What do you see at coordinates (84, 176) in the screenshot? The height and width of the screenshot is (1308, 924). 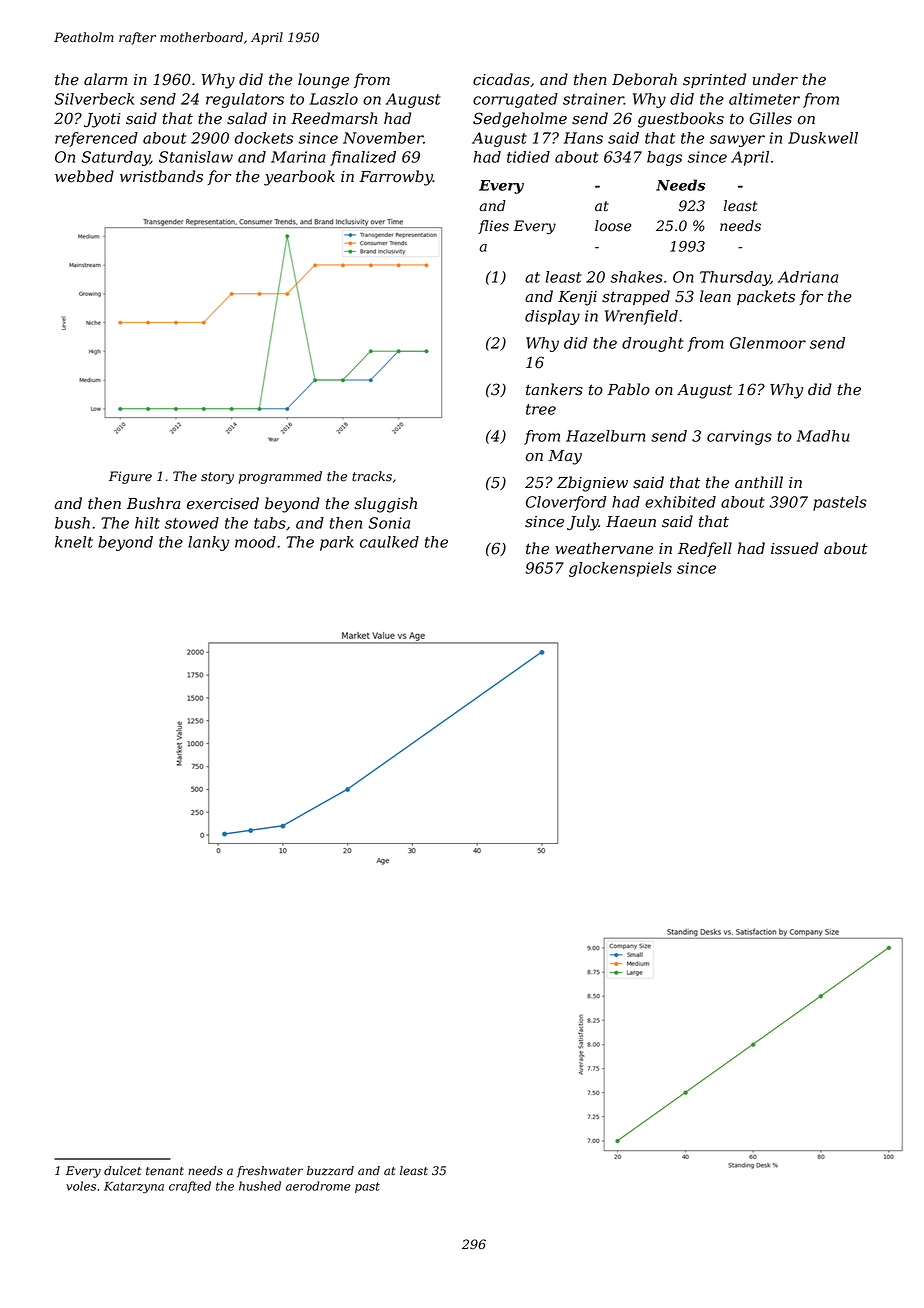 I see `webbed` at bounding box center [84, 176].
